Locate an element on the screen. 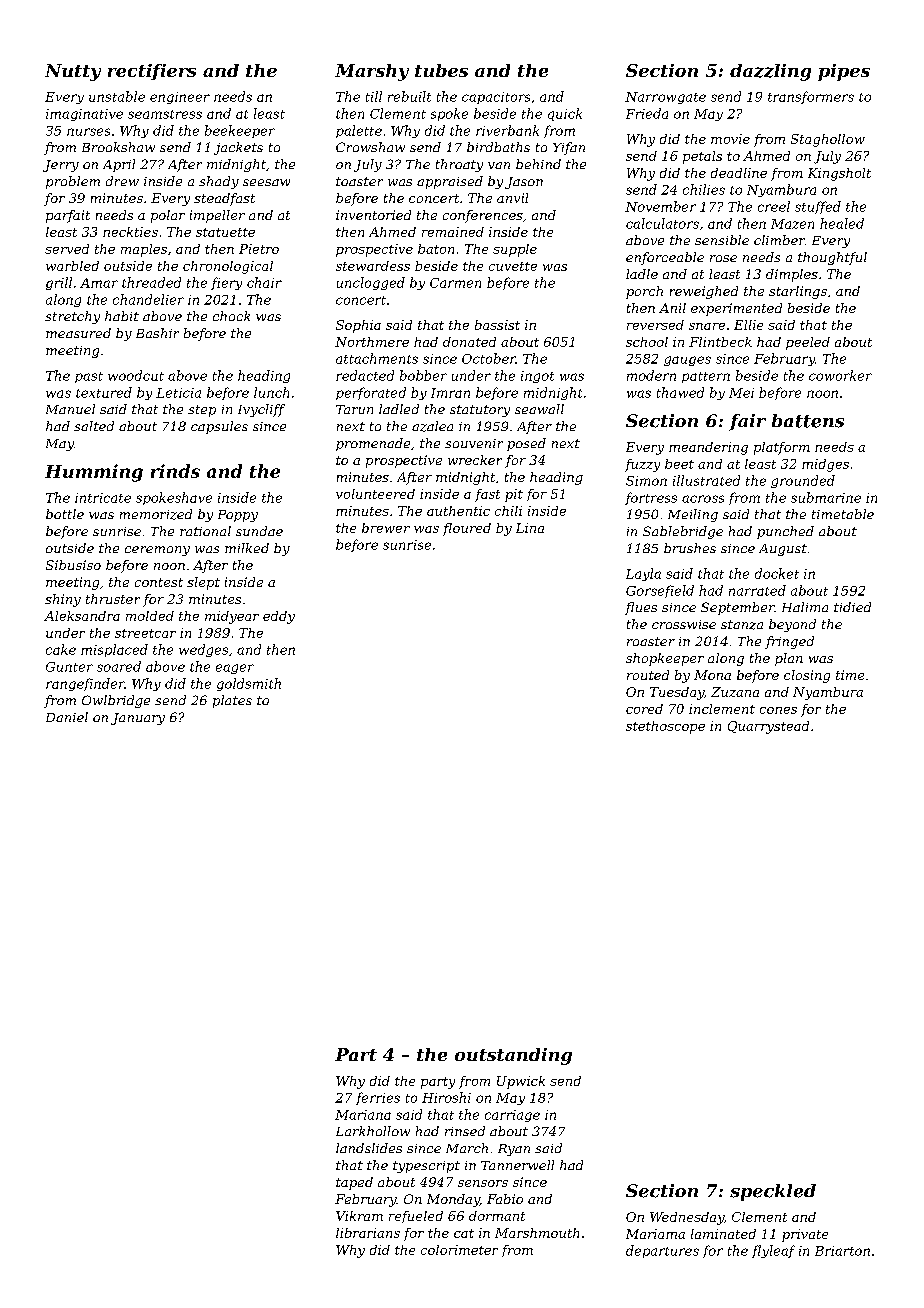 The height and width of the screenshot is (1308, 924). till is located at coordinates (374, 96).
